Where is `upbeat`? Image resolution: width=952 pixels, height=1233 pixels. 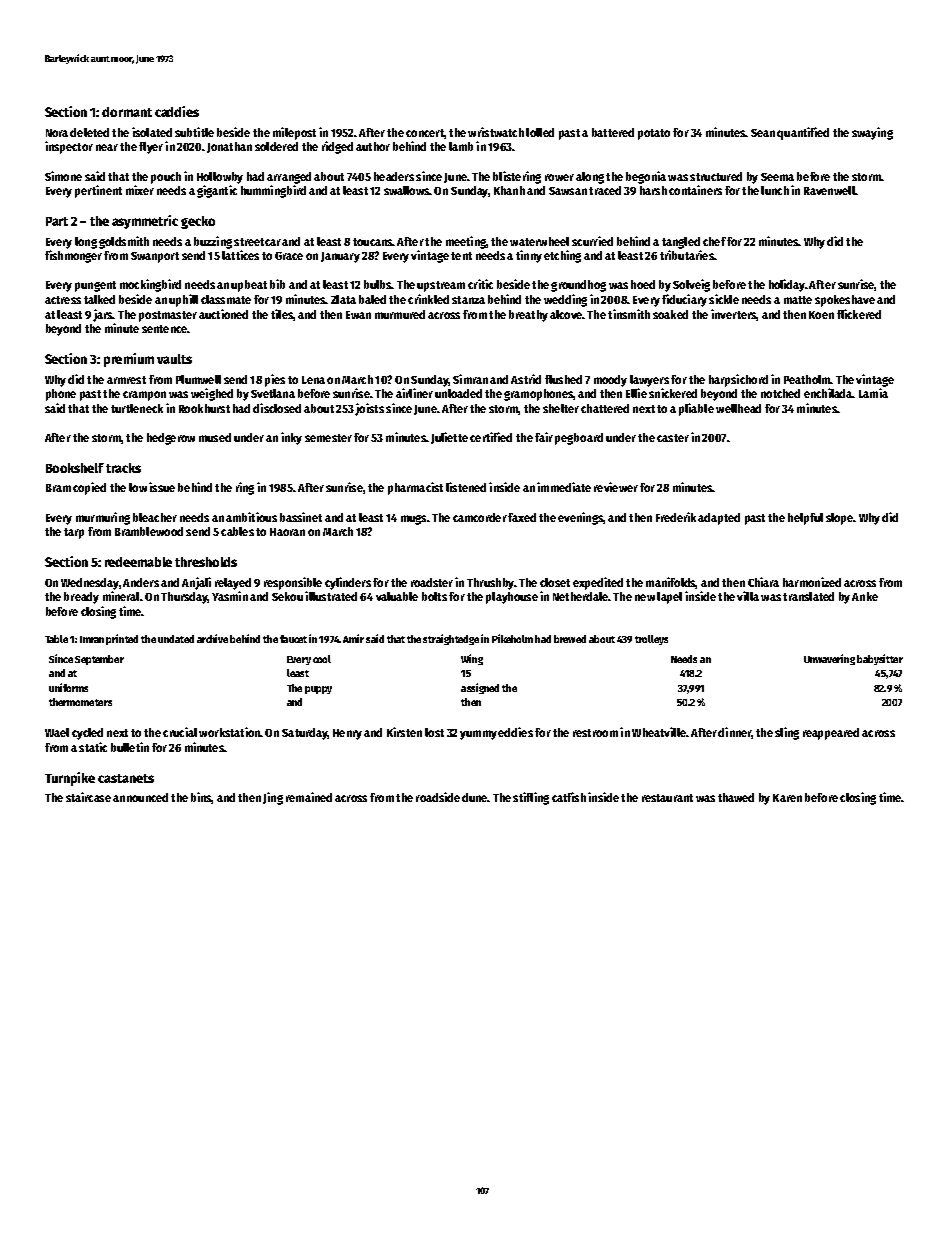 upbeat is located at coordinates (249, 286).
